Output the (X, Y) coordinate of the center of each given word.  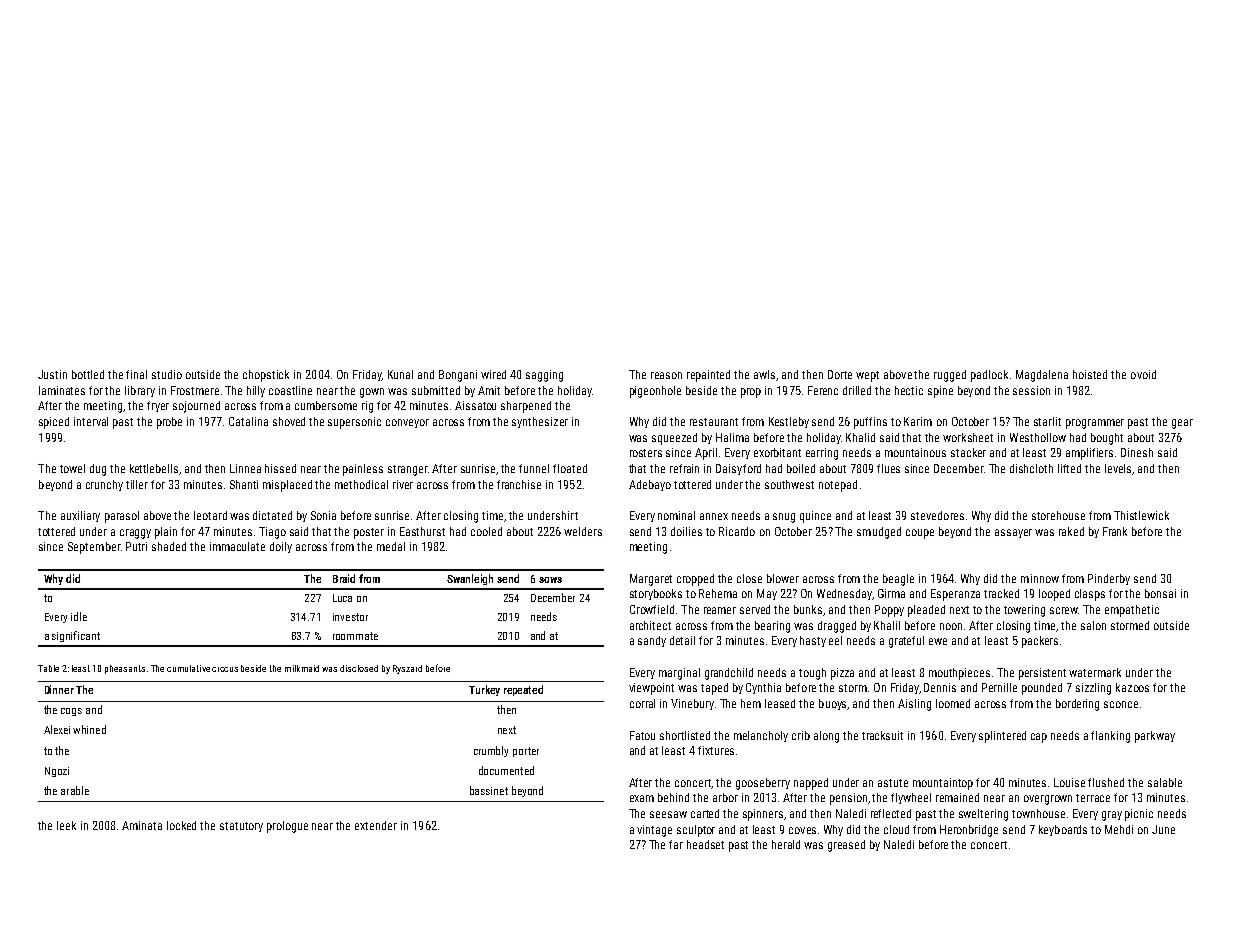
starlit (1047, 421)
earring (822, 454)
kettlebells (154, 468)
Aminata (142, 825)
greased (846, 846)
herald (786, 844)
